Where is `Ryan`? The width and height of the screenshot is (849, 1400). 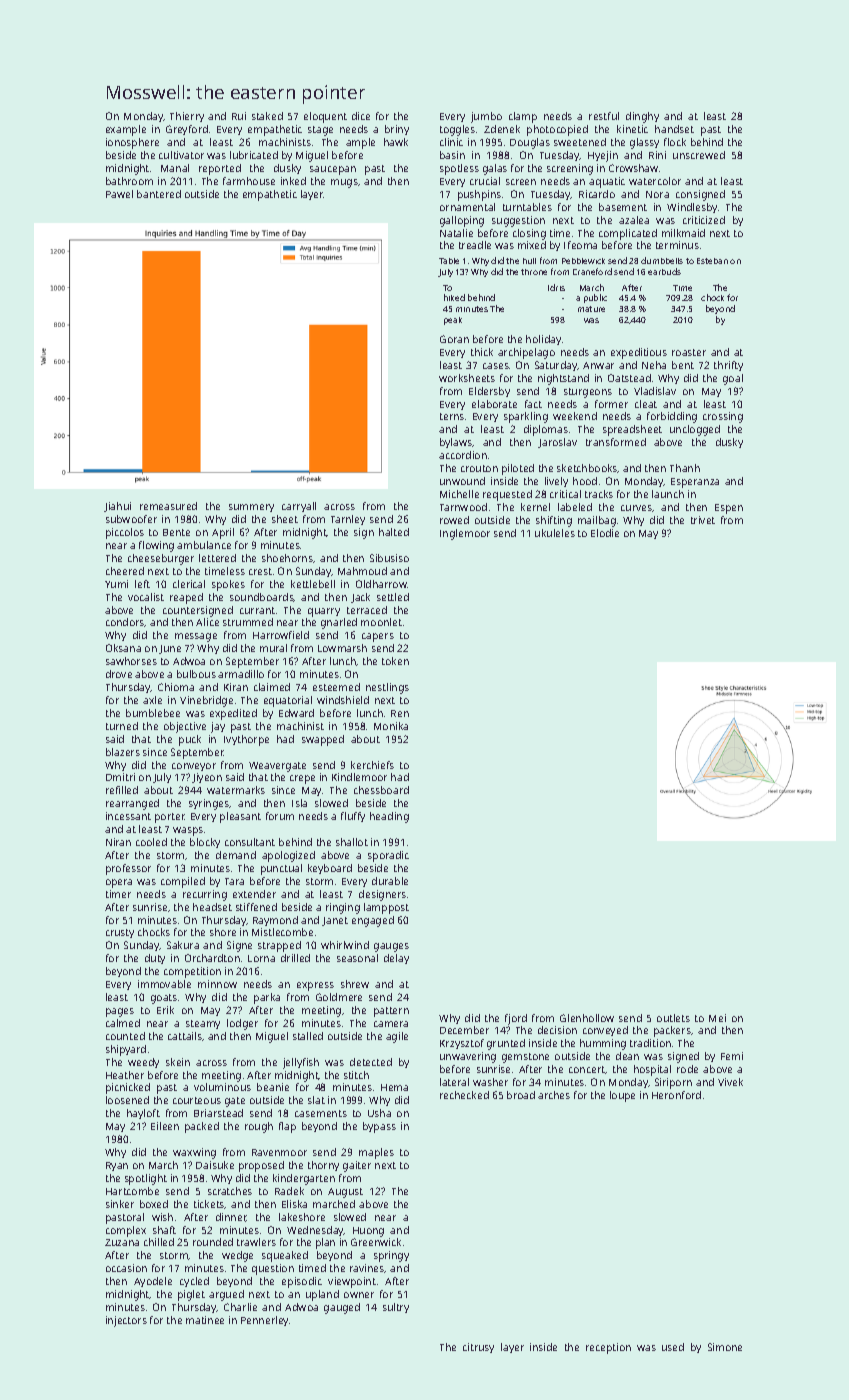
Ryan is located at coordinates (117, 1166).
